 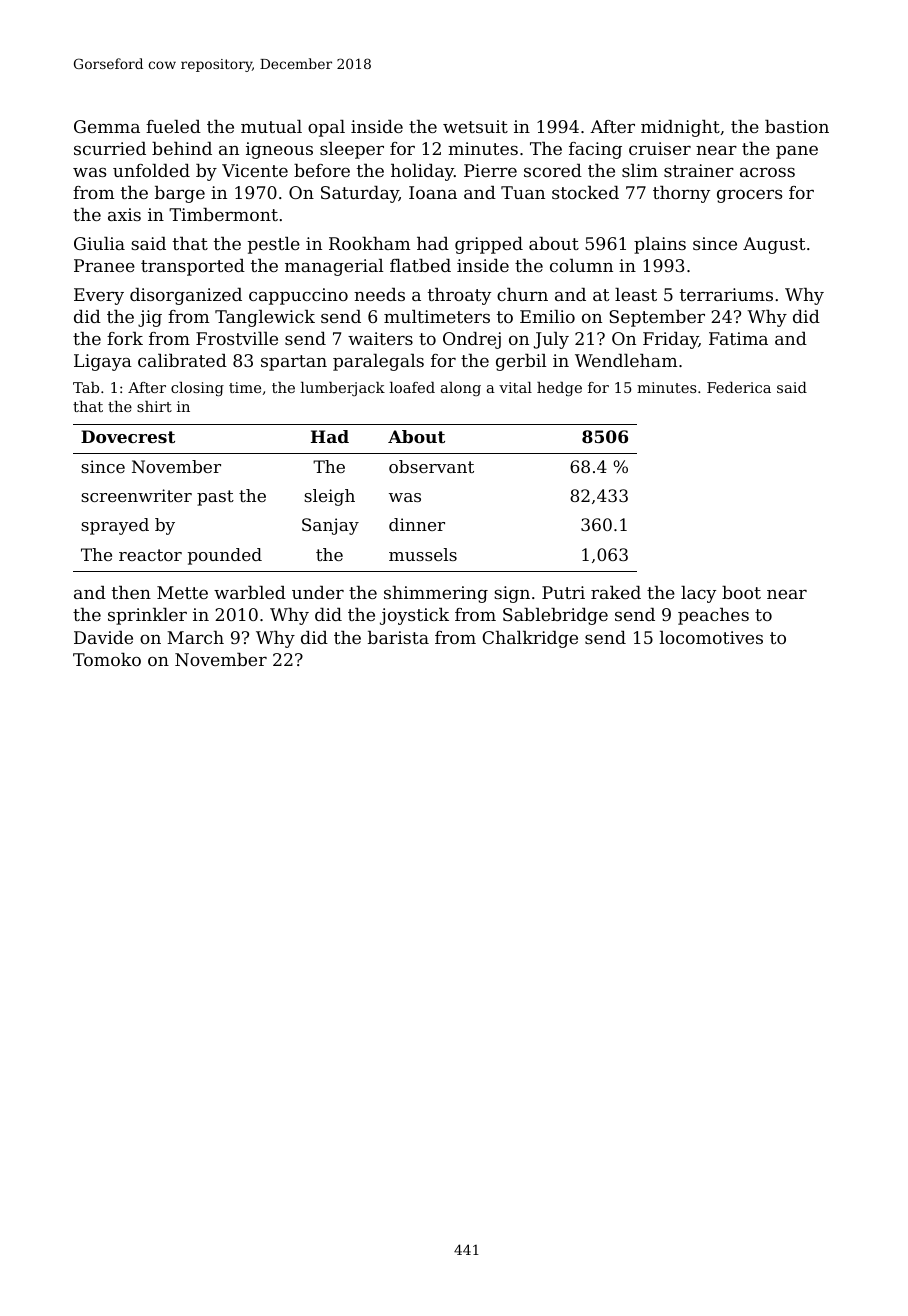 What do you see at coordinates (797, 126) in the document?
I see `bastion` at bounding box center [797, 126].
